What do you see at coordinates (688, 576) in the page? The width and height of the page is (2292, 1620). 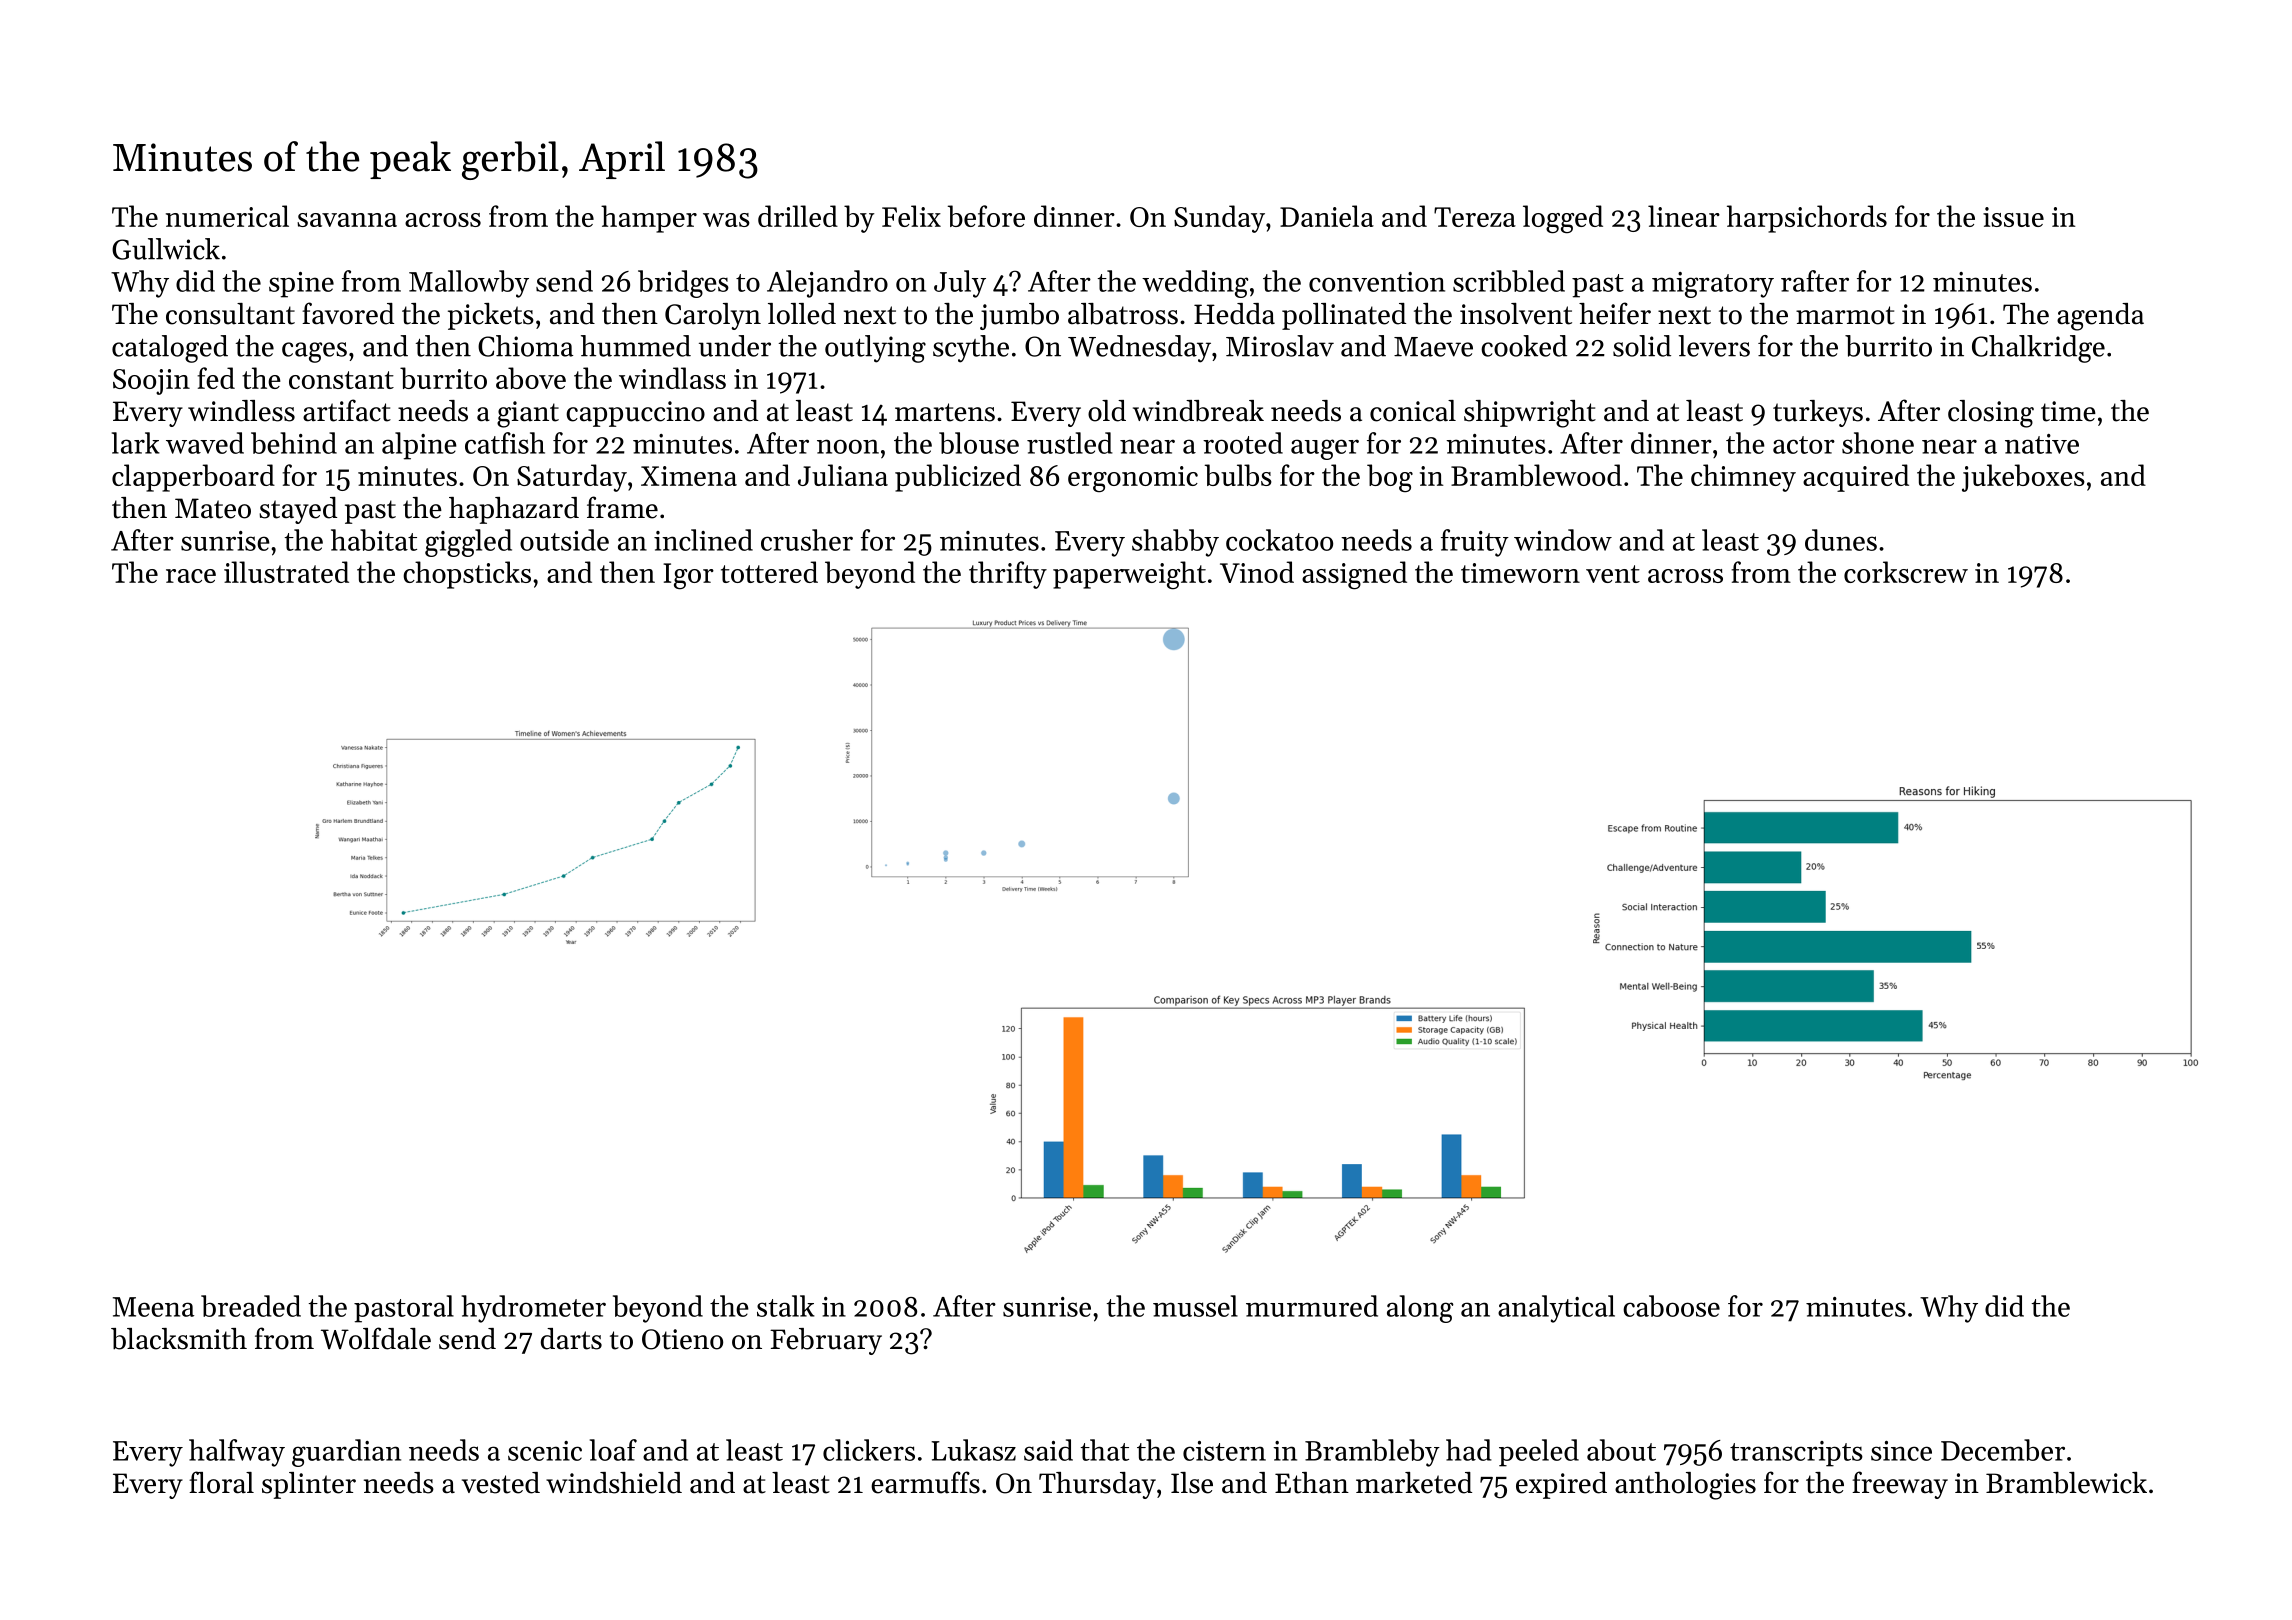 I see `Igor` at bounding box center [688, 576].
